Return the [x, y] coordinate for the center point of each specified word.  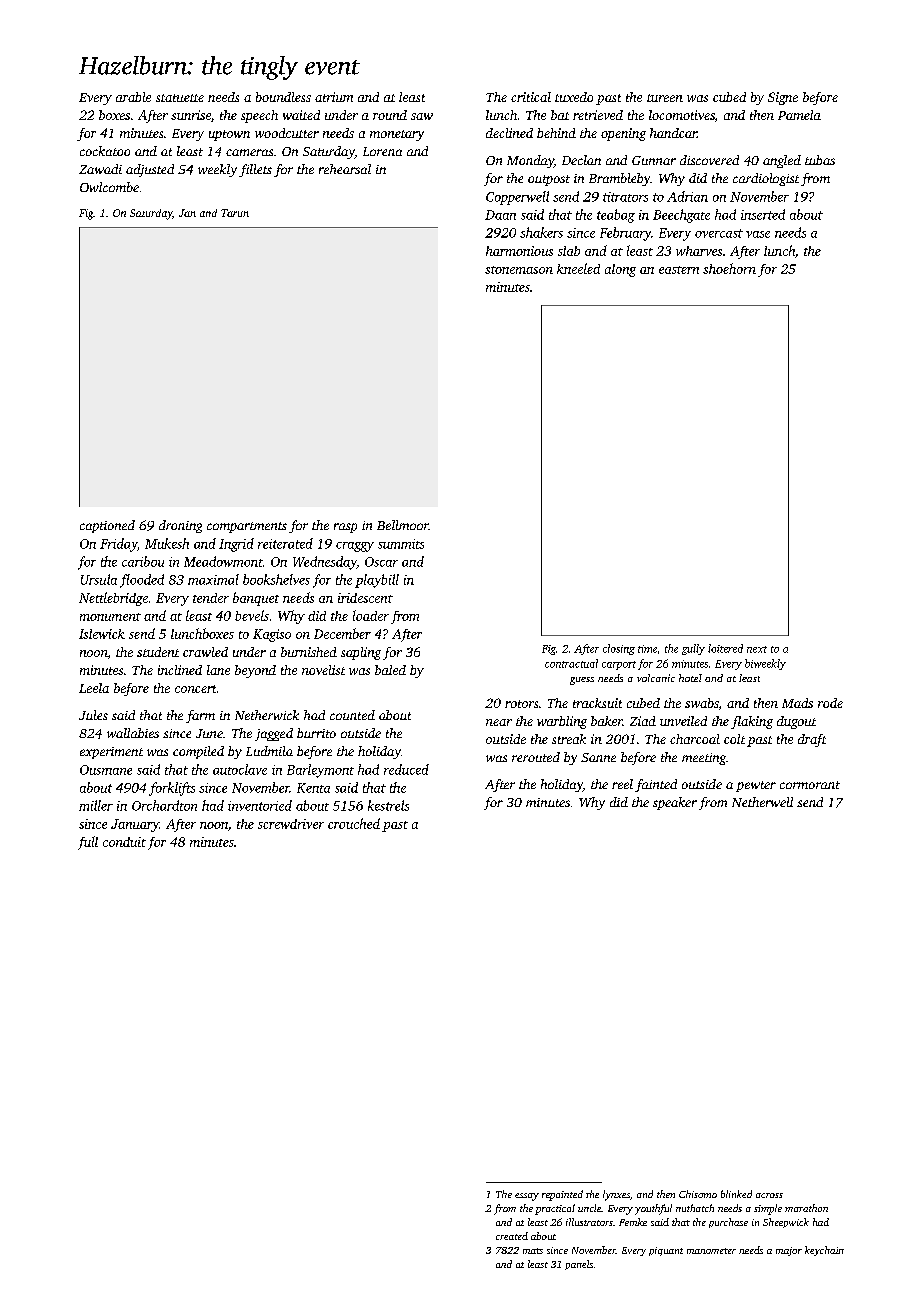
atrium [334, 97]
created [512, 1236]
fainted [656, 785]
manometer [711, 1251]
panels [579, 1265]
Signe [783, 98]
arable [133, 97]
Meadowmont [223, 561]
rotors [521, 704]
